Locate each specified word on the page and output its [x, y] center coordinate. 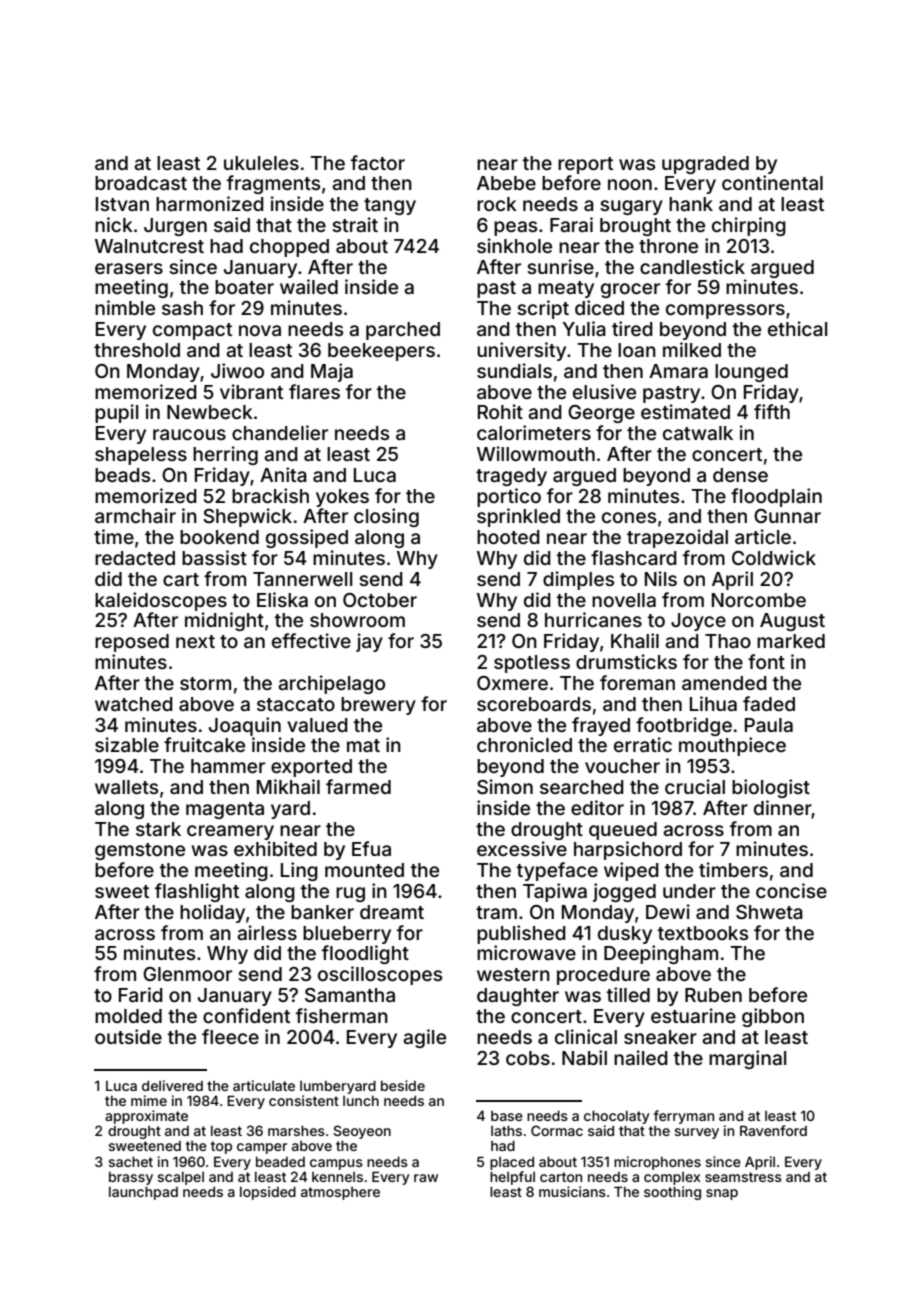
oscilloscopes [380, 975]
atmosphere [340, 1193]
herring [225, 455]
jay [369, 642]
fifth [772, 411]
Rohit [500, 411]
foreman [637, 682]
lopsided [268, 1193]
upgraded [705, 165]
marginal [747, 1059]
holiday [212, 913]
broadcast [141, 183]
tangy [390, 206]
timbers [733, 869]
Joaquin [245, 726]
